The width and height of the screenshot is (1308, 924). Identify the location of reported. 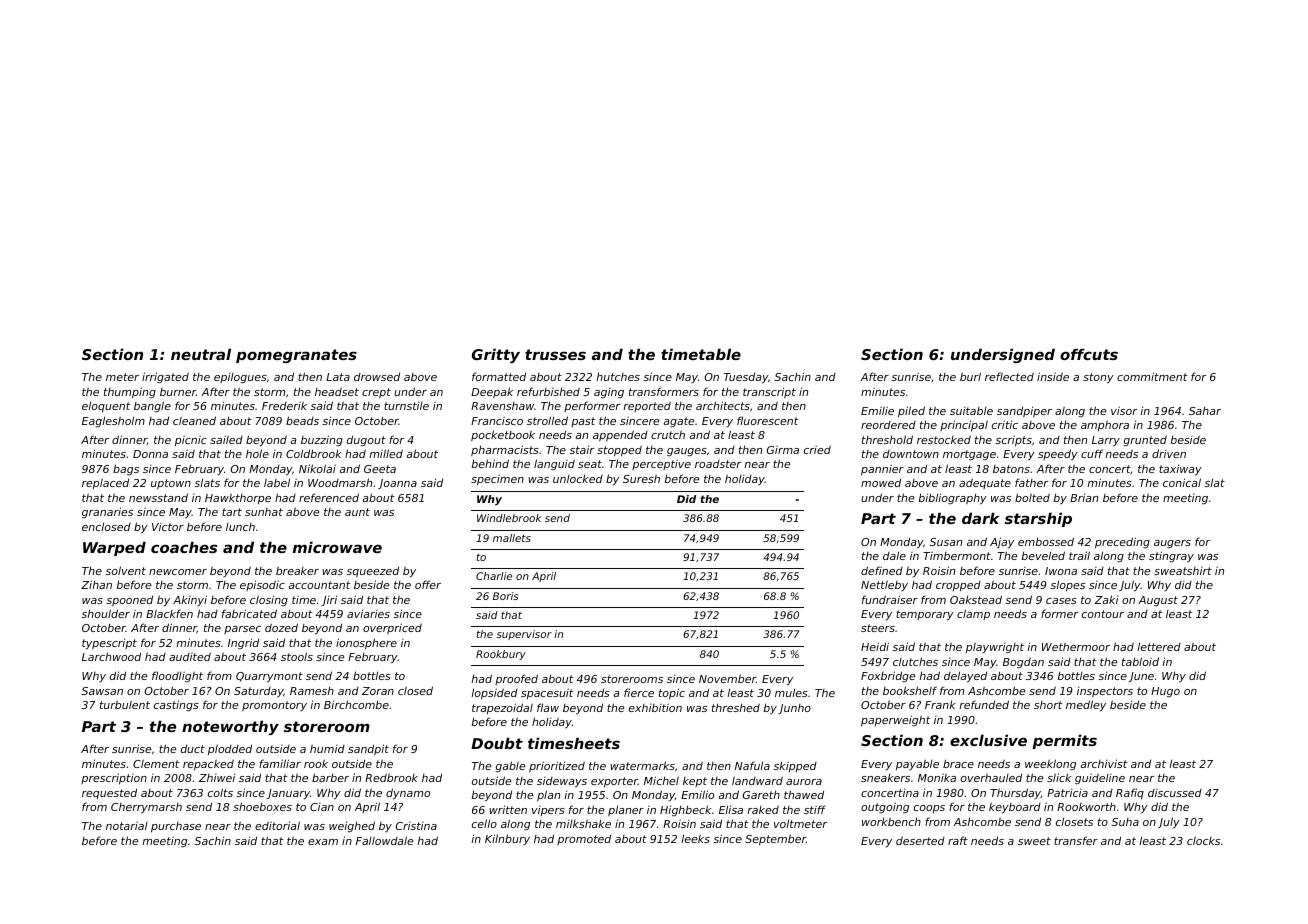
(647, 406).
